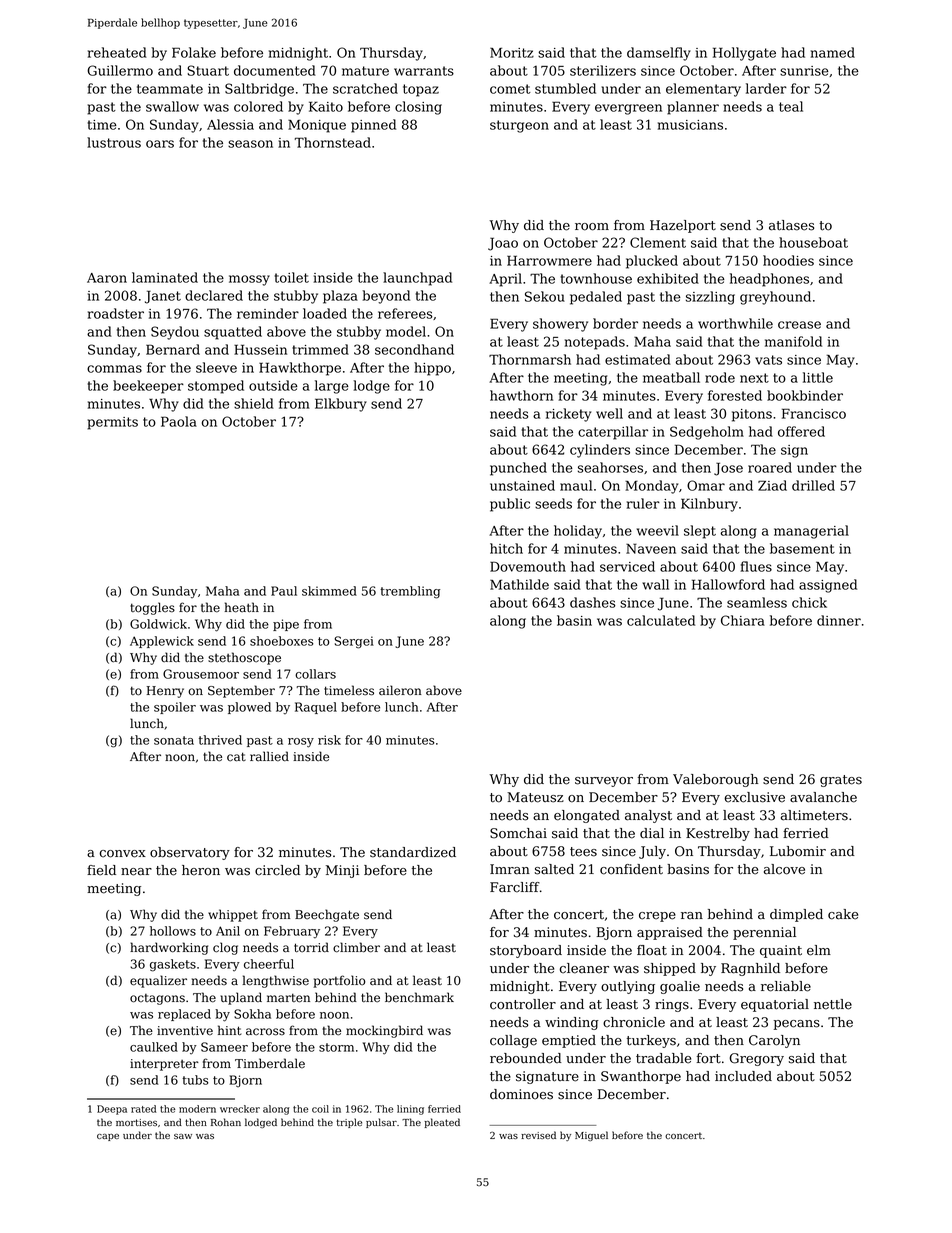 Image resolution: width=952 pixels, height=1233 pixels. Describe the element at coordinates (190, 853) in the document. I see `observatory` at that location.
